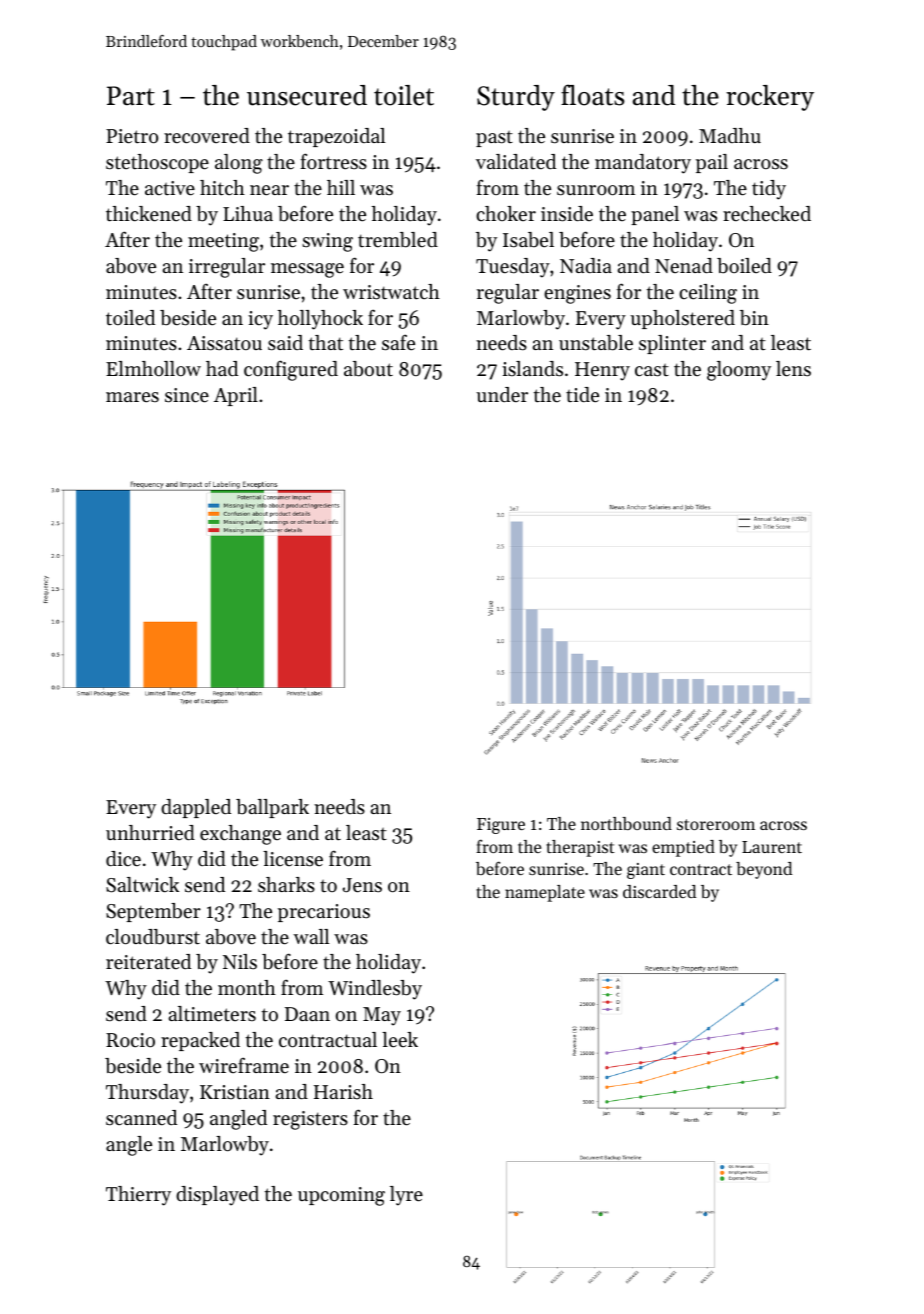 The width and height of the image is (924, 1314). What do you see at coordinates (196, 808) in the image?
I see `dappled` at bounding box center [196, 808].
